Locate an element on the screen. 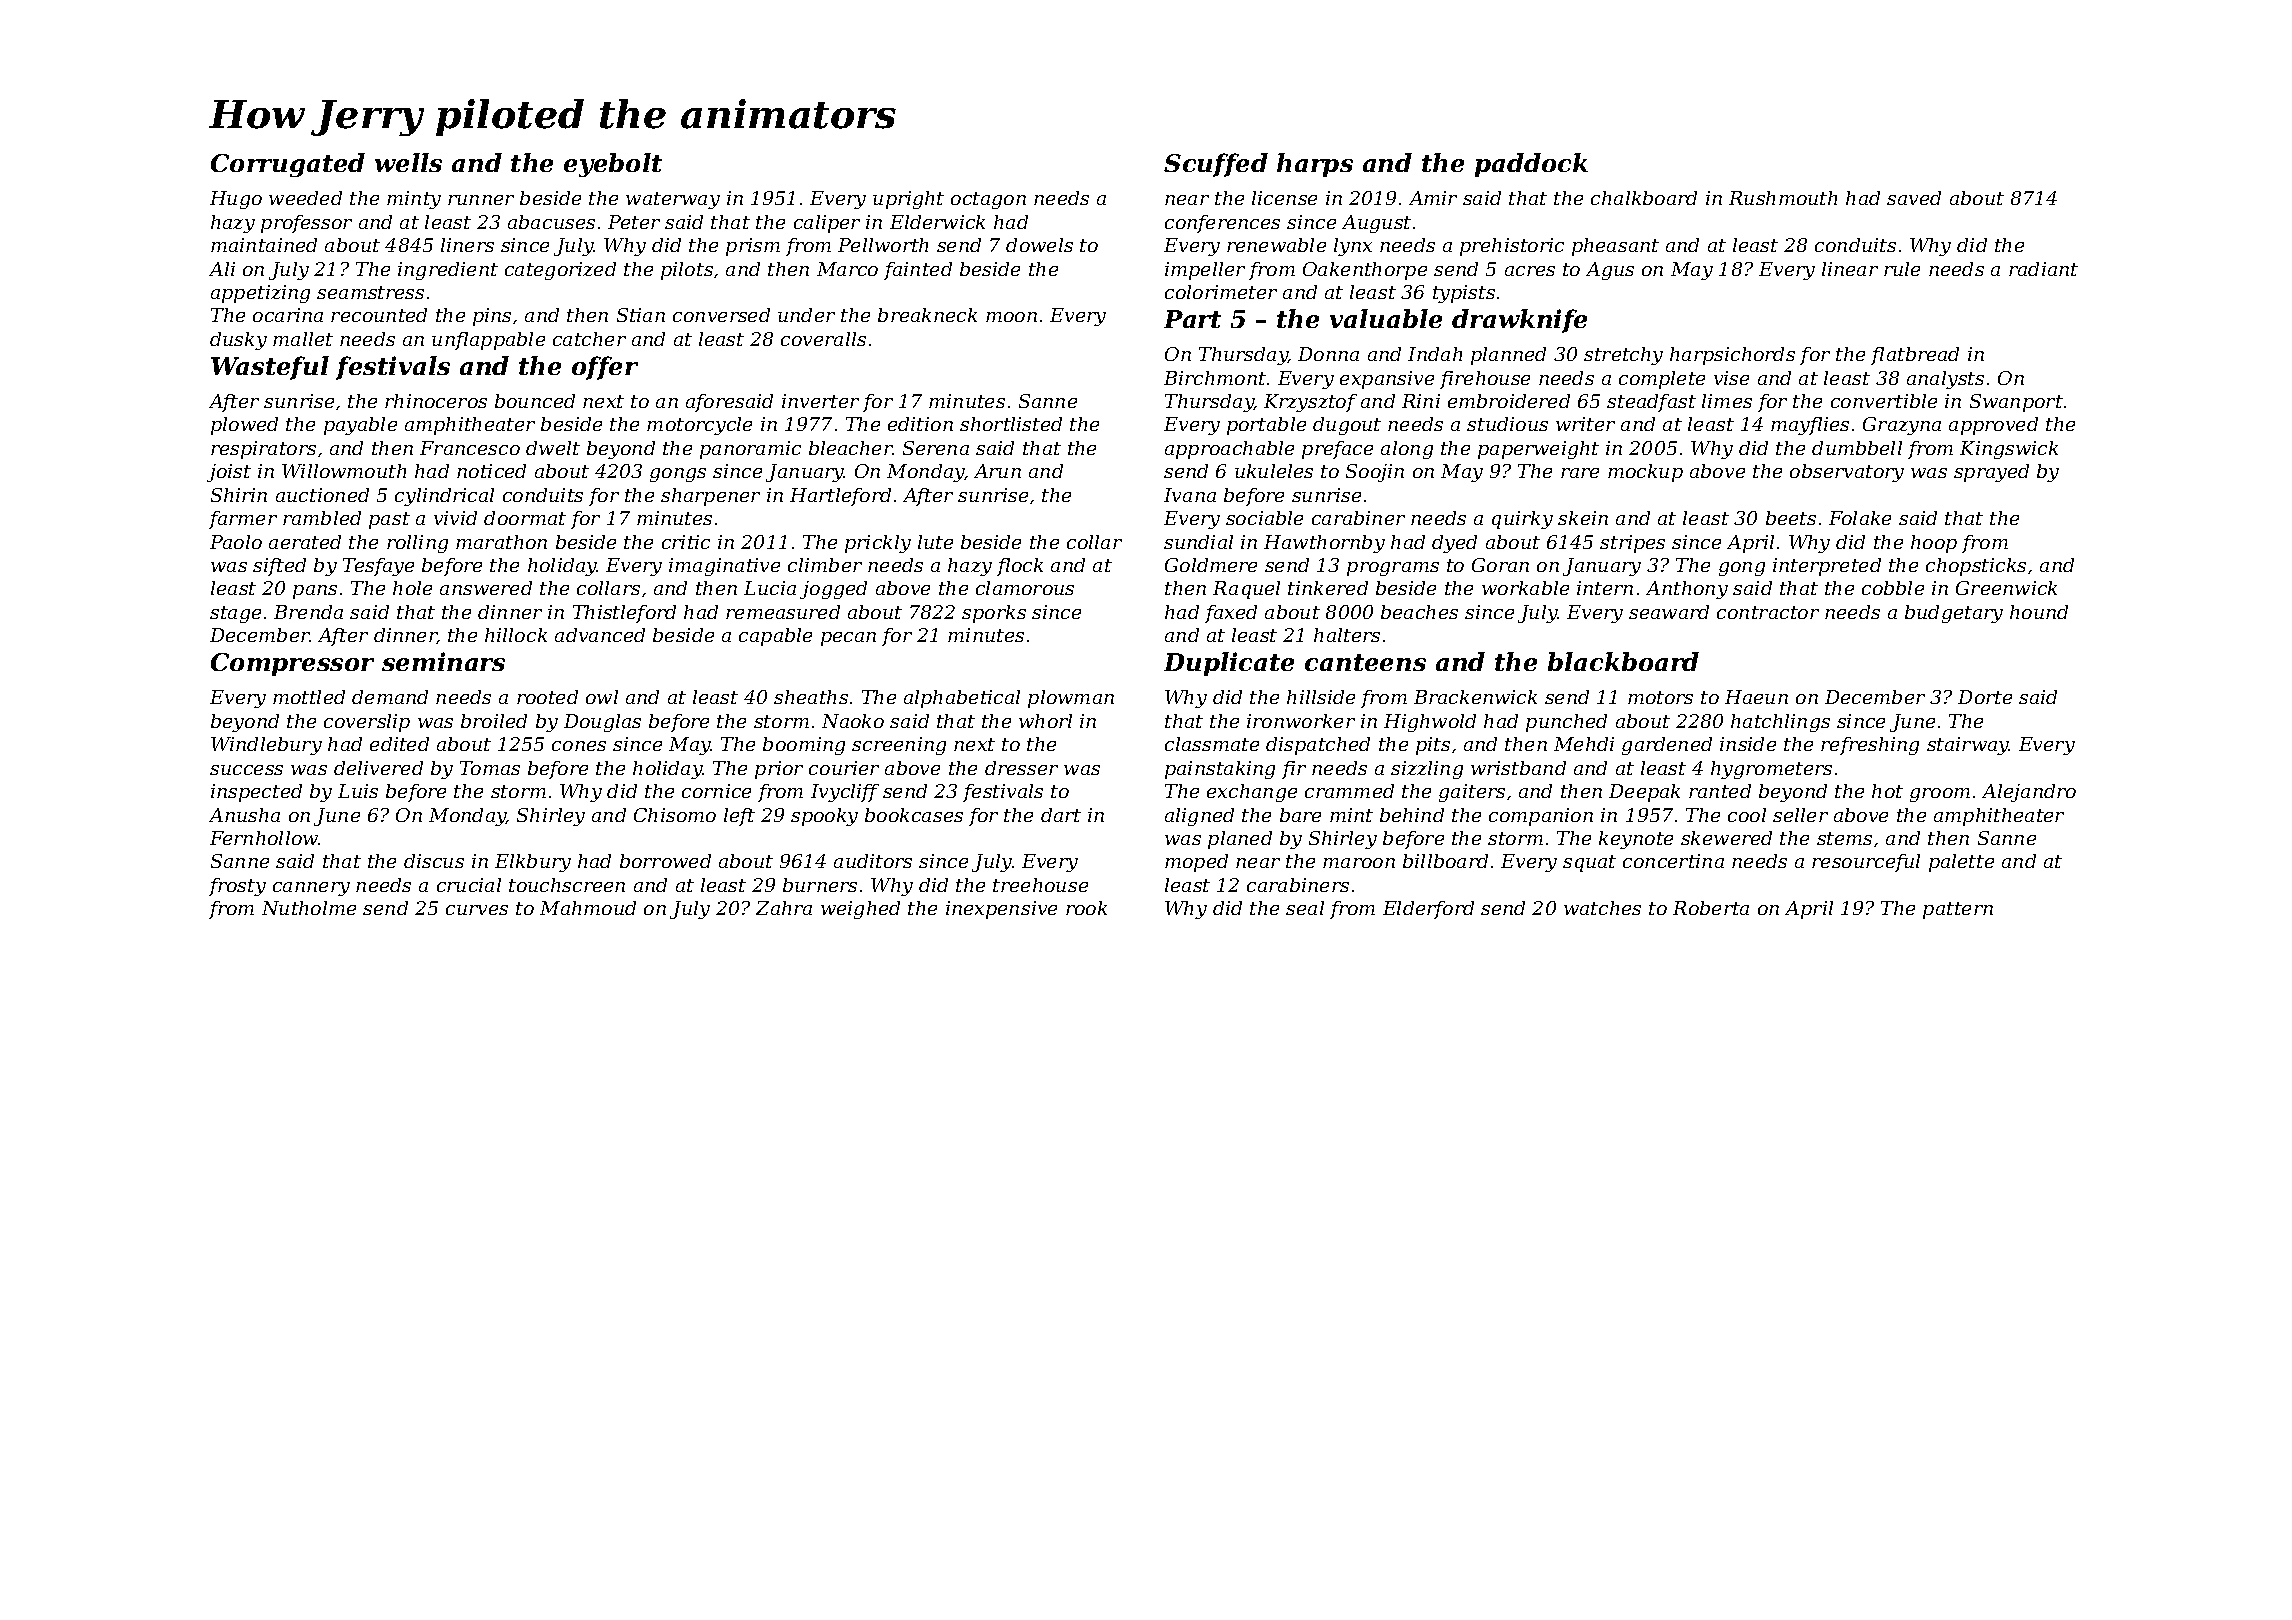 The image size is (2292, 1620). Scuffed is located at coordinates (1216, 165).
